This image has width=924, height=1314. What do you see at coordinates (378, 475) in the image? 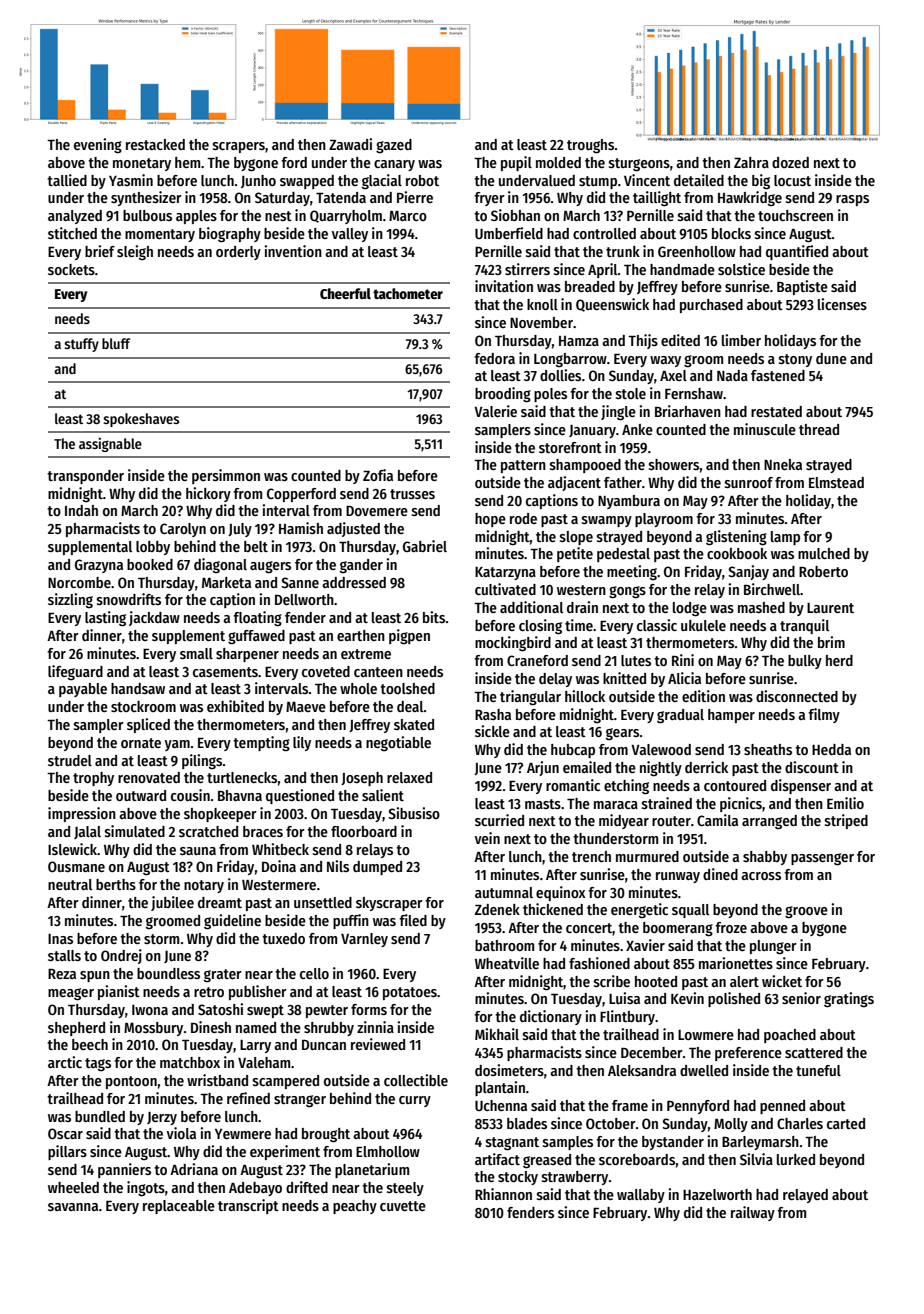
I see `Zofia` at bounding box center [378, 475].
